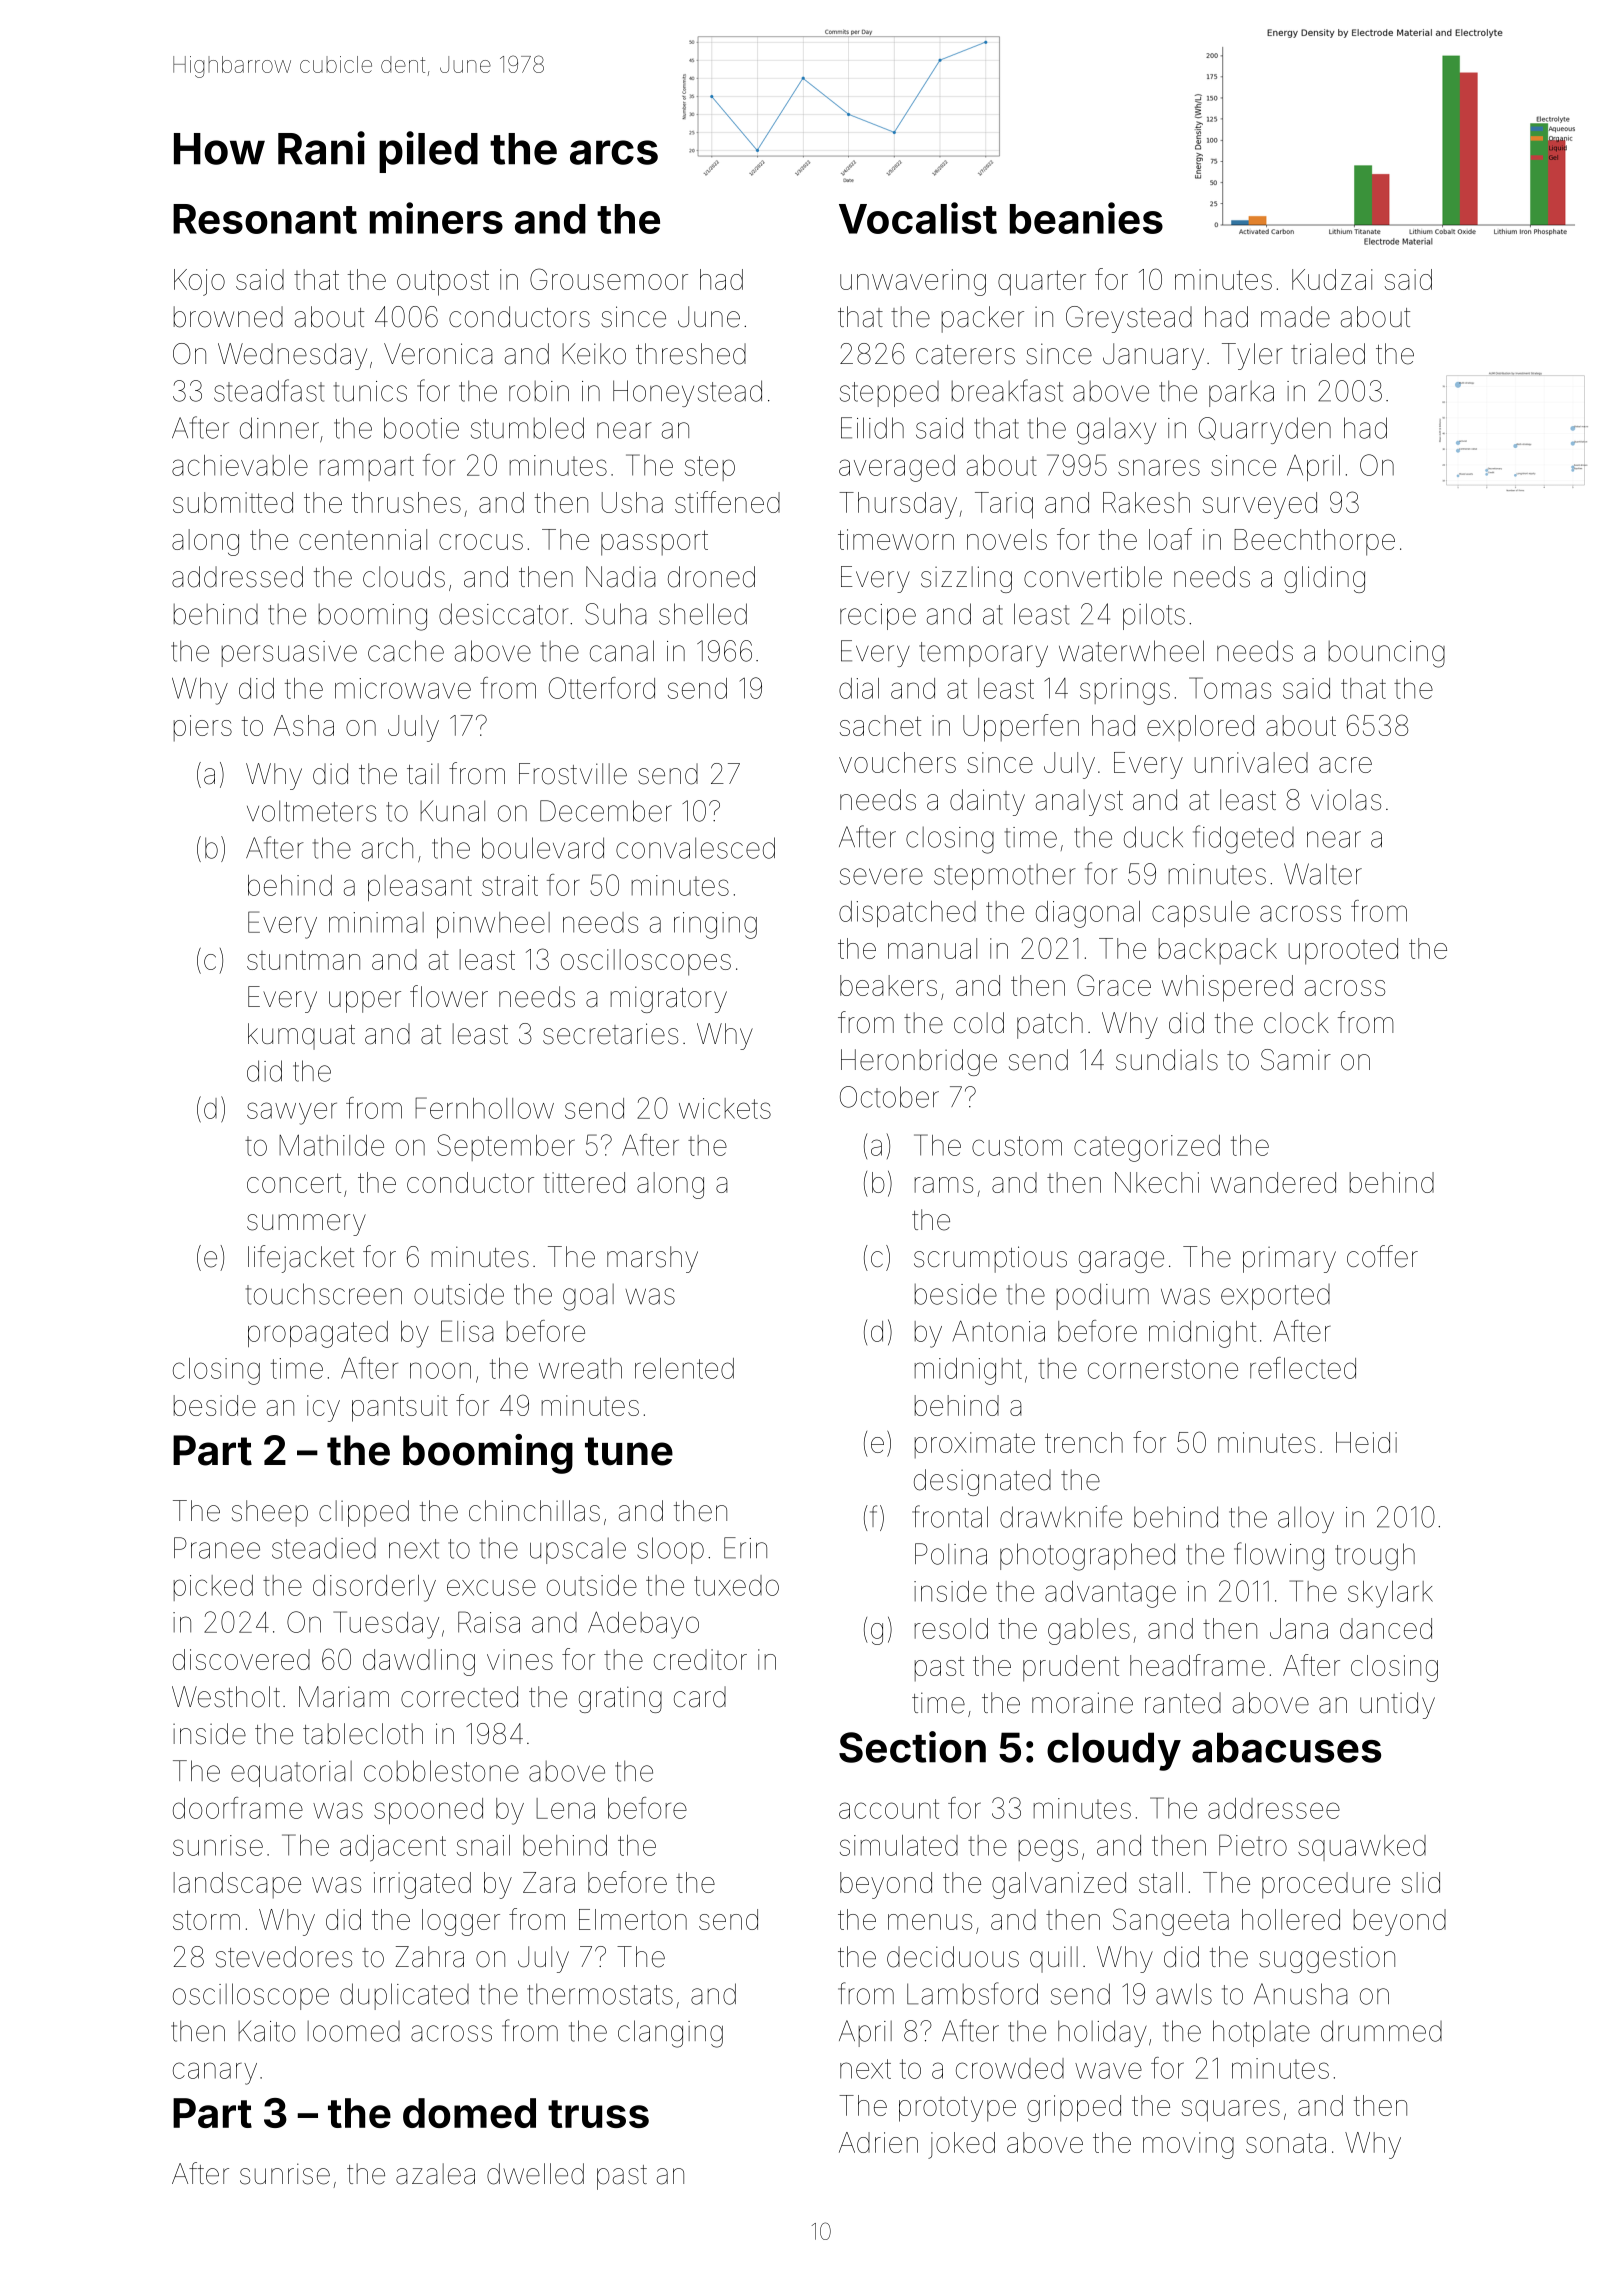 This document has width=1620, height=2292. I want to click on cloudy, so click(1114, 1751).
